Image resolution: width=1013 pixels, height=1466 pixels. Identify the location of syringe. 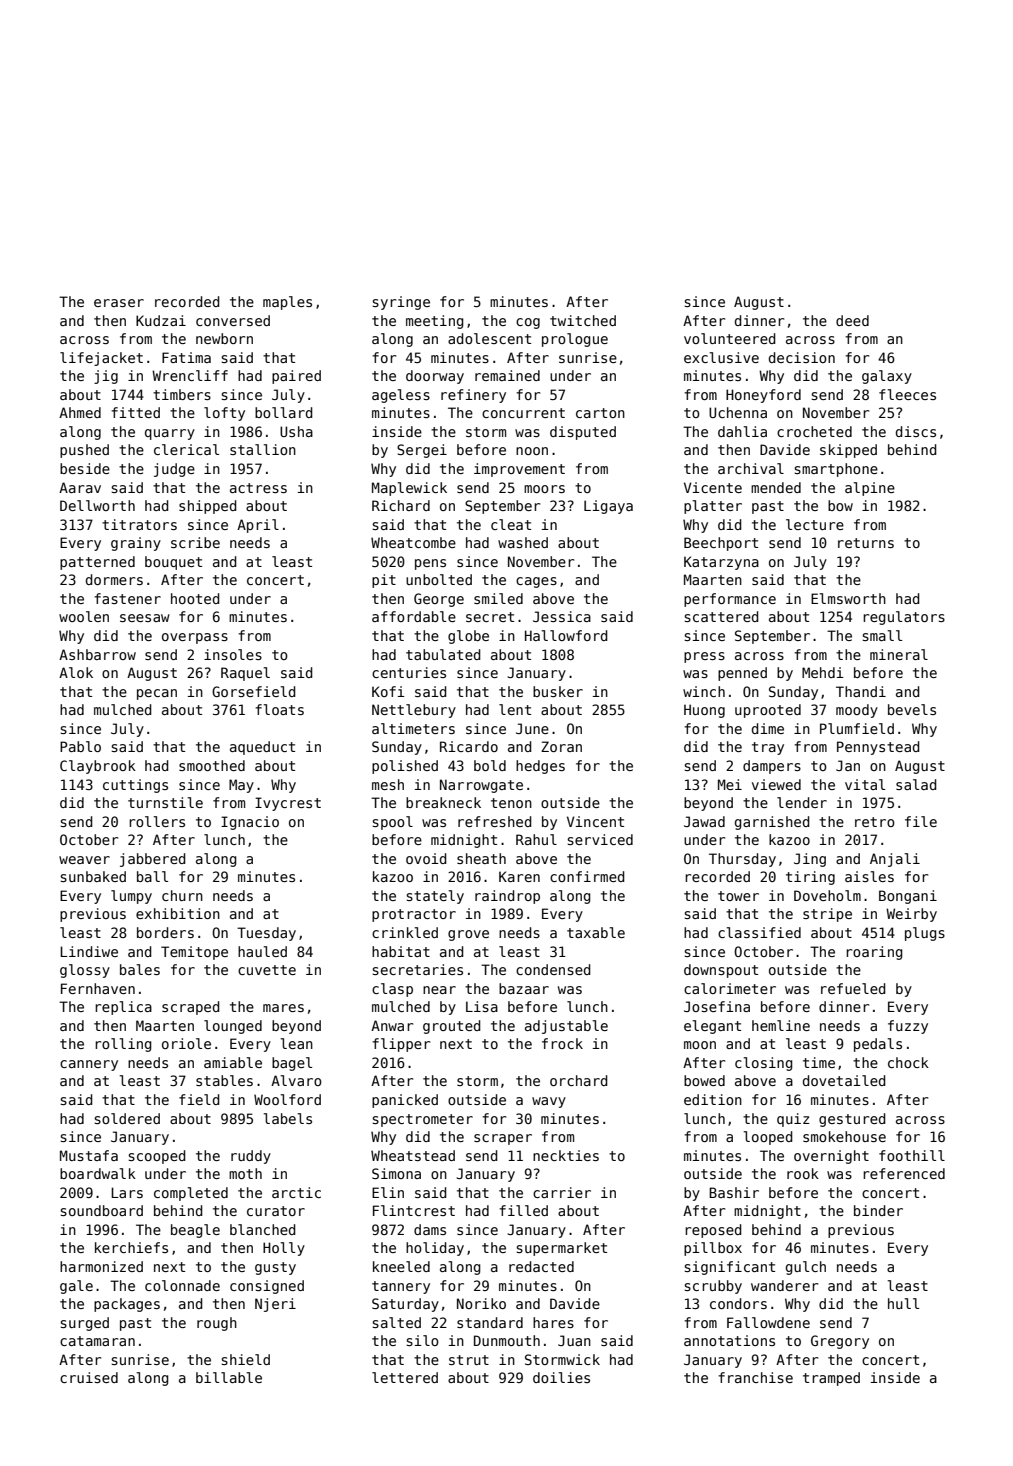
(401, 303).
